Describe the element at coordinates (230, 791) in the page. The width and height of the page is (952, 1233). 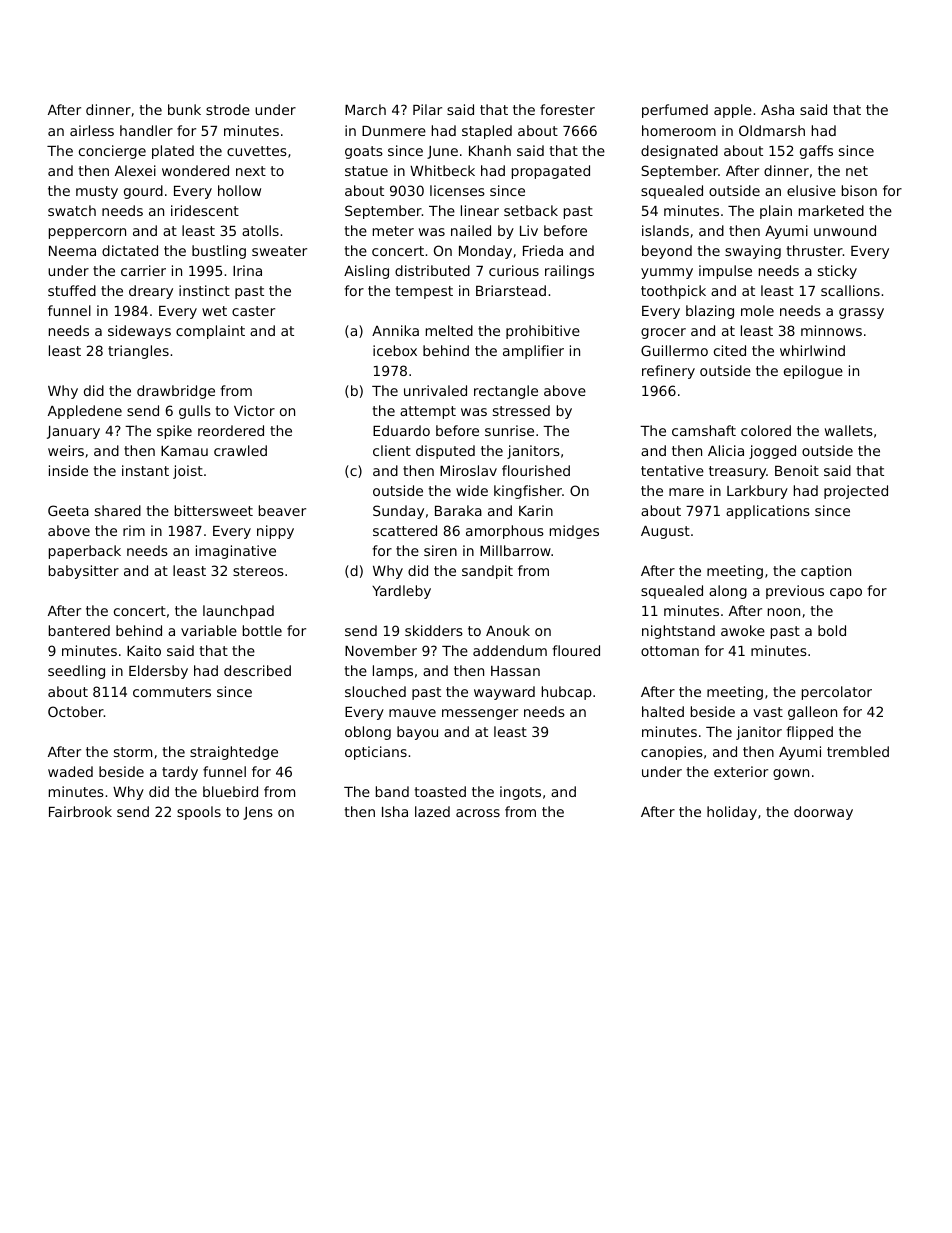
I see `bluebird` at that location.
